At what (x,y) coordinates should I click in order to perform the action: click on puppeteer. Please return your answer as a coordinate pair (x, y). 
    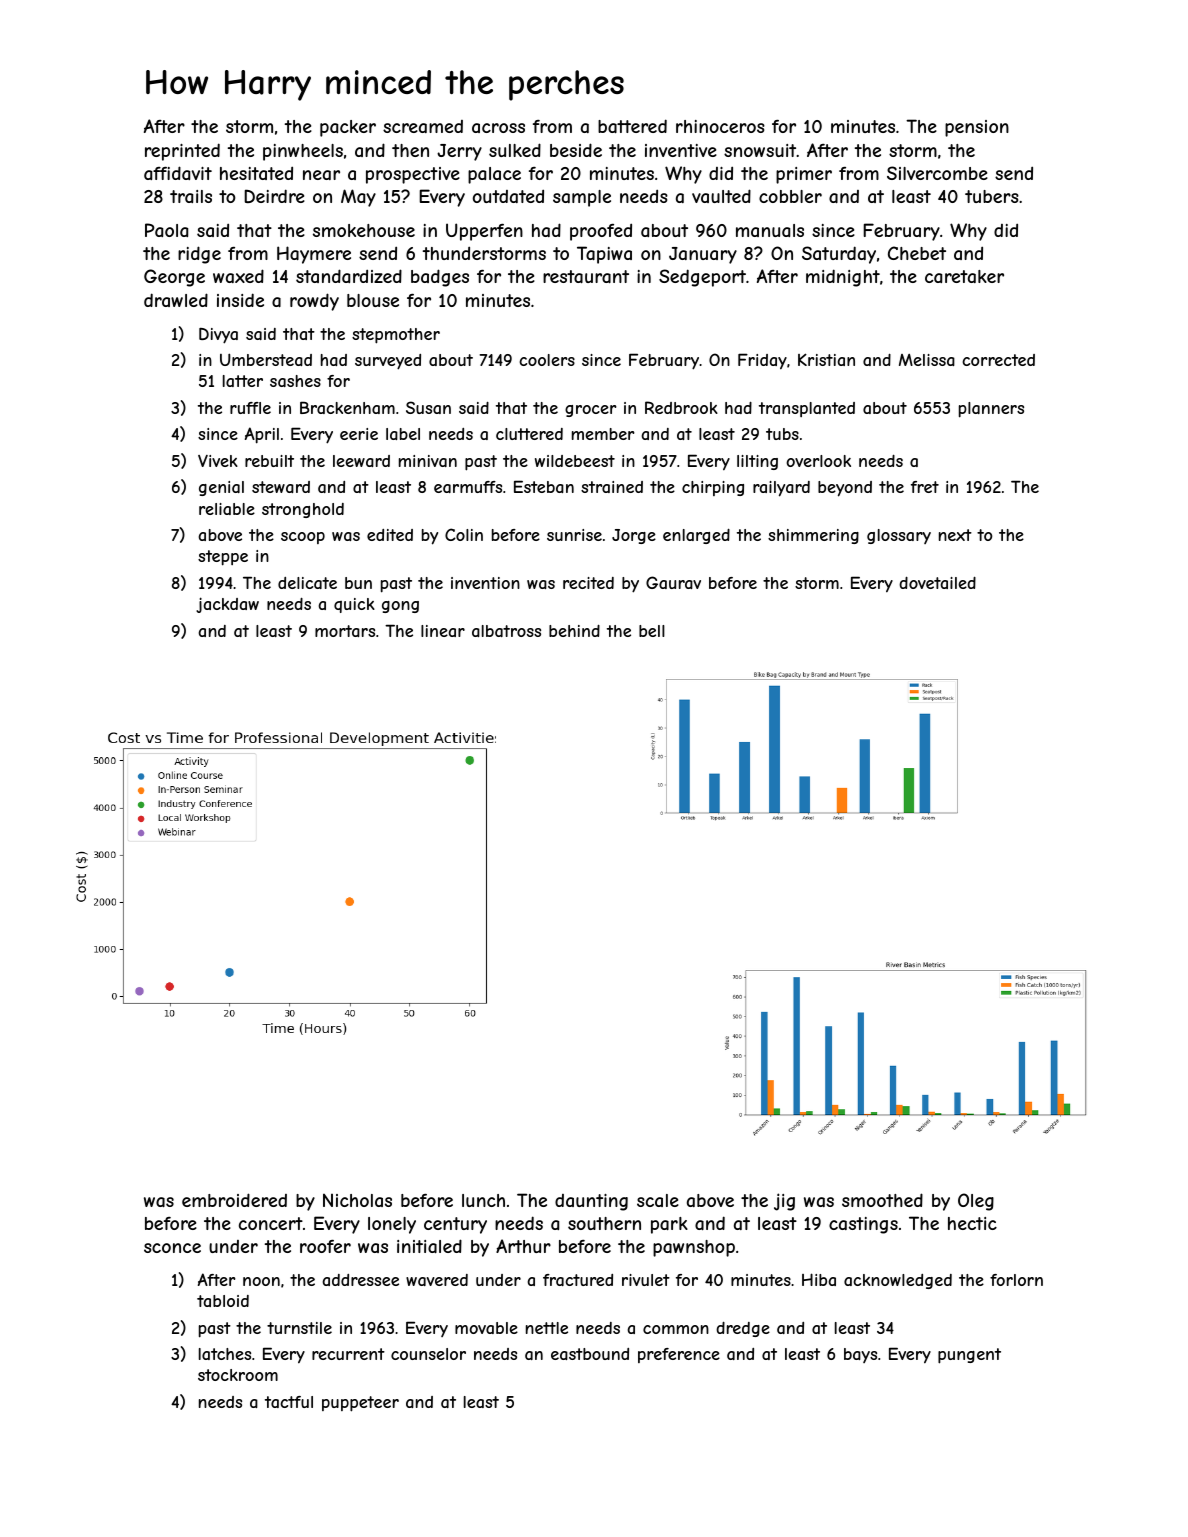
    Looking at the image, I should click on (360, 1404).
